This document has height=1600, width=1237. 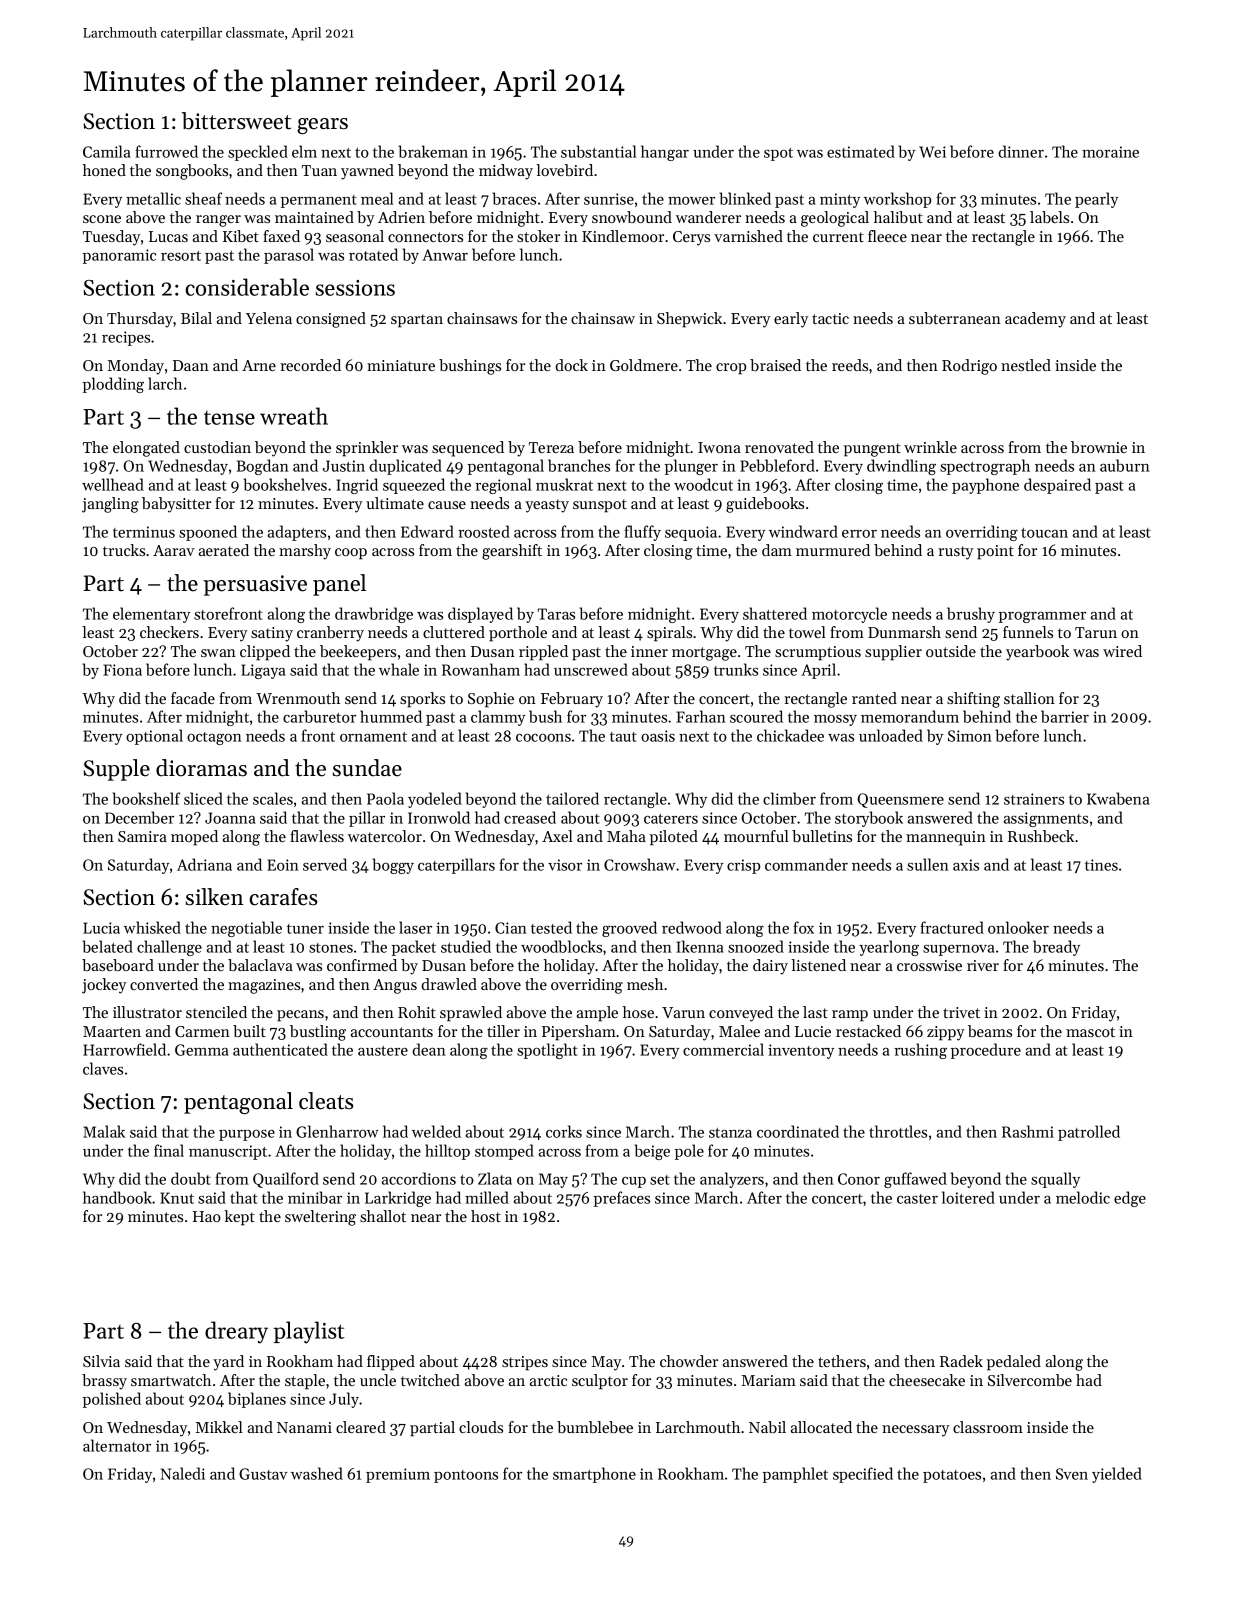 I want to click on playlist, so click(x=309, y=1332).
